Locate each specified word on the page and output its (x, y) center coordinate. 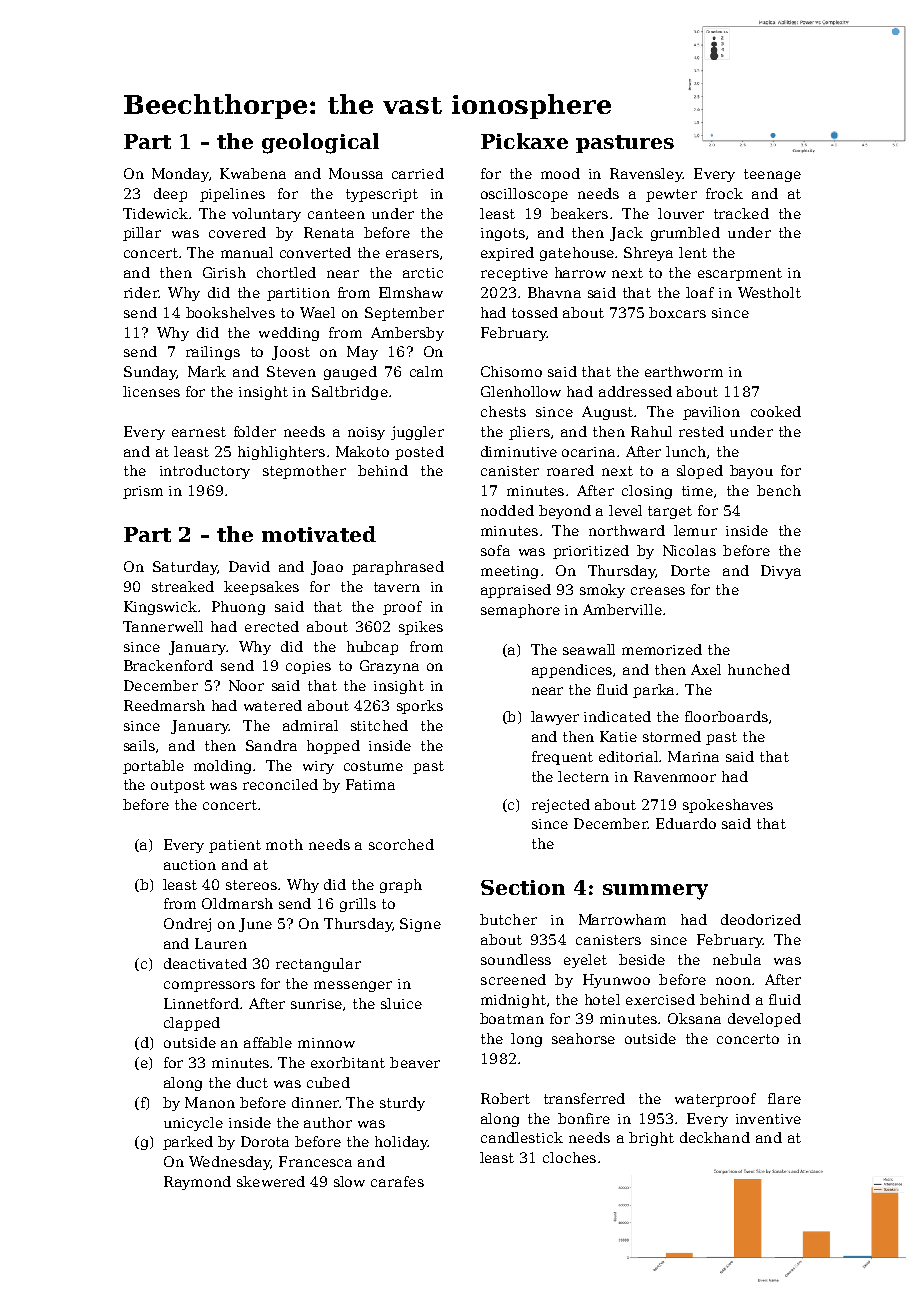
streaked (183, 586)
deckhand (715, 1137)
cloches (569, 1157)
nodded (507, 510)
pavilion (711, 413)
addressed (635, 391)
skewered (271, 1181)
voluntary (266, 215)
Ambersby (407, 334)
